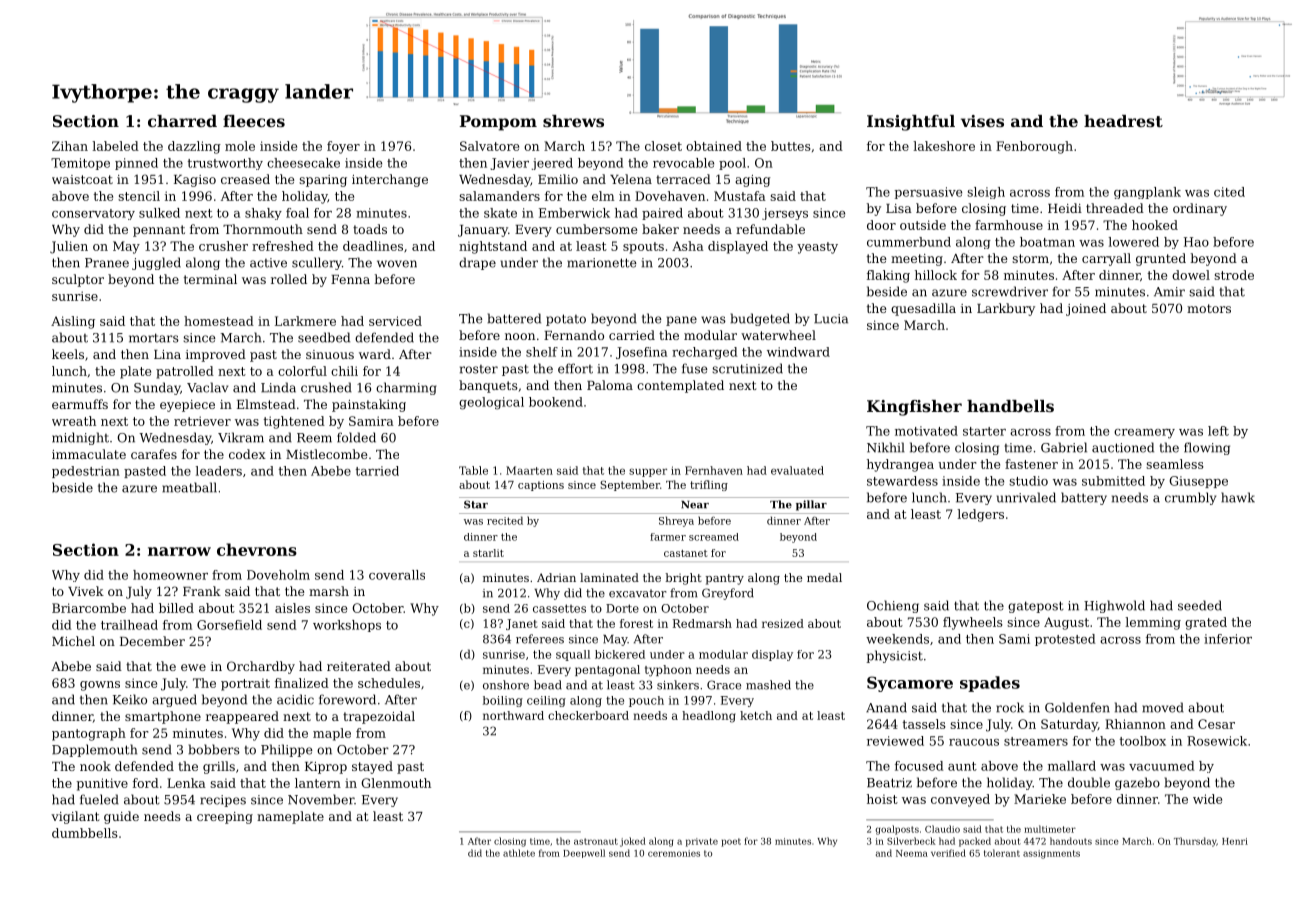  Describe the element at coordinates (520, 336) in the screenshot. I see `noon` at that location.
